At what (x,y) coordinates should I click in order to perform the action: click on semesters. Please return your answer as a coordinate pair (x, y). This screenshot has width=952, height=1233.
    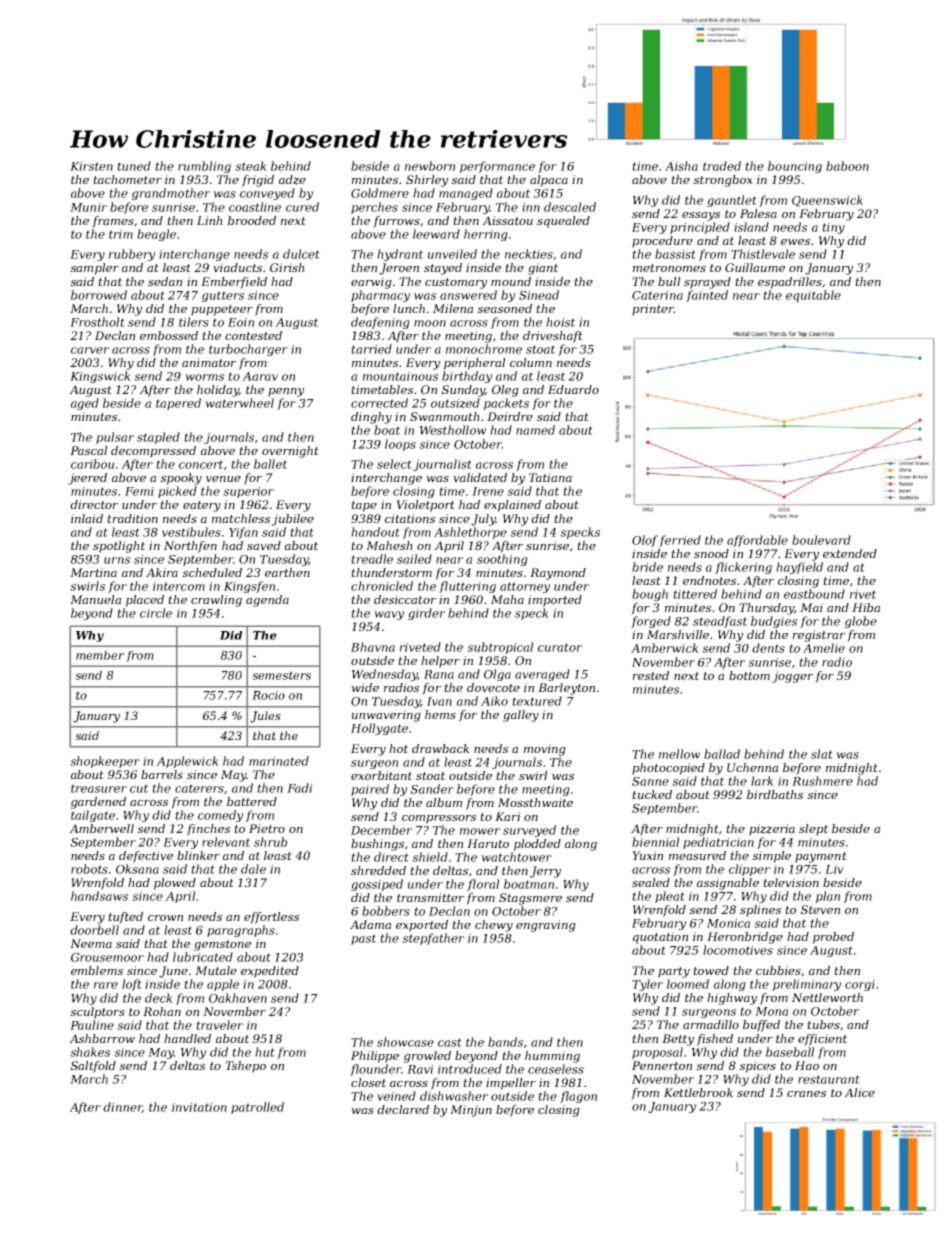
    Looking at the image, I should click on (281, 675).
